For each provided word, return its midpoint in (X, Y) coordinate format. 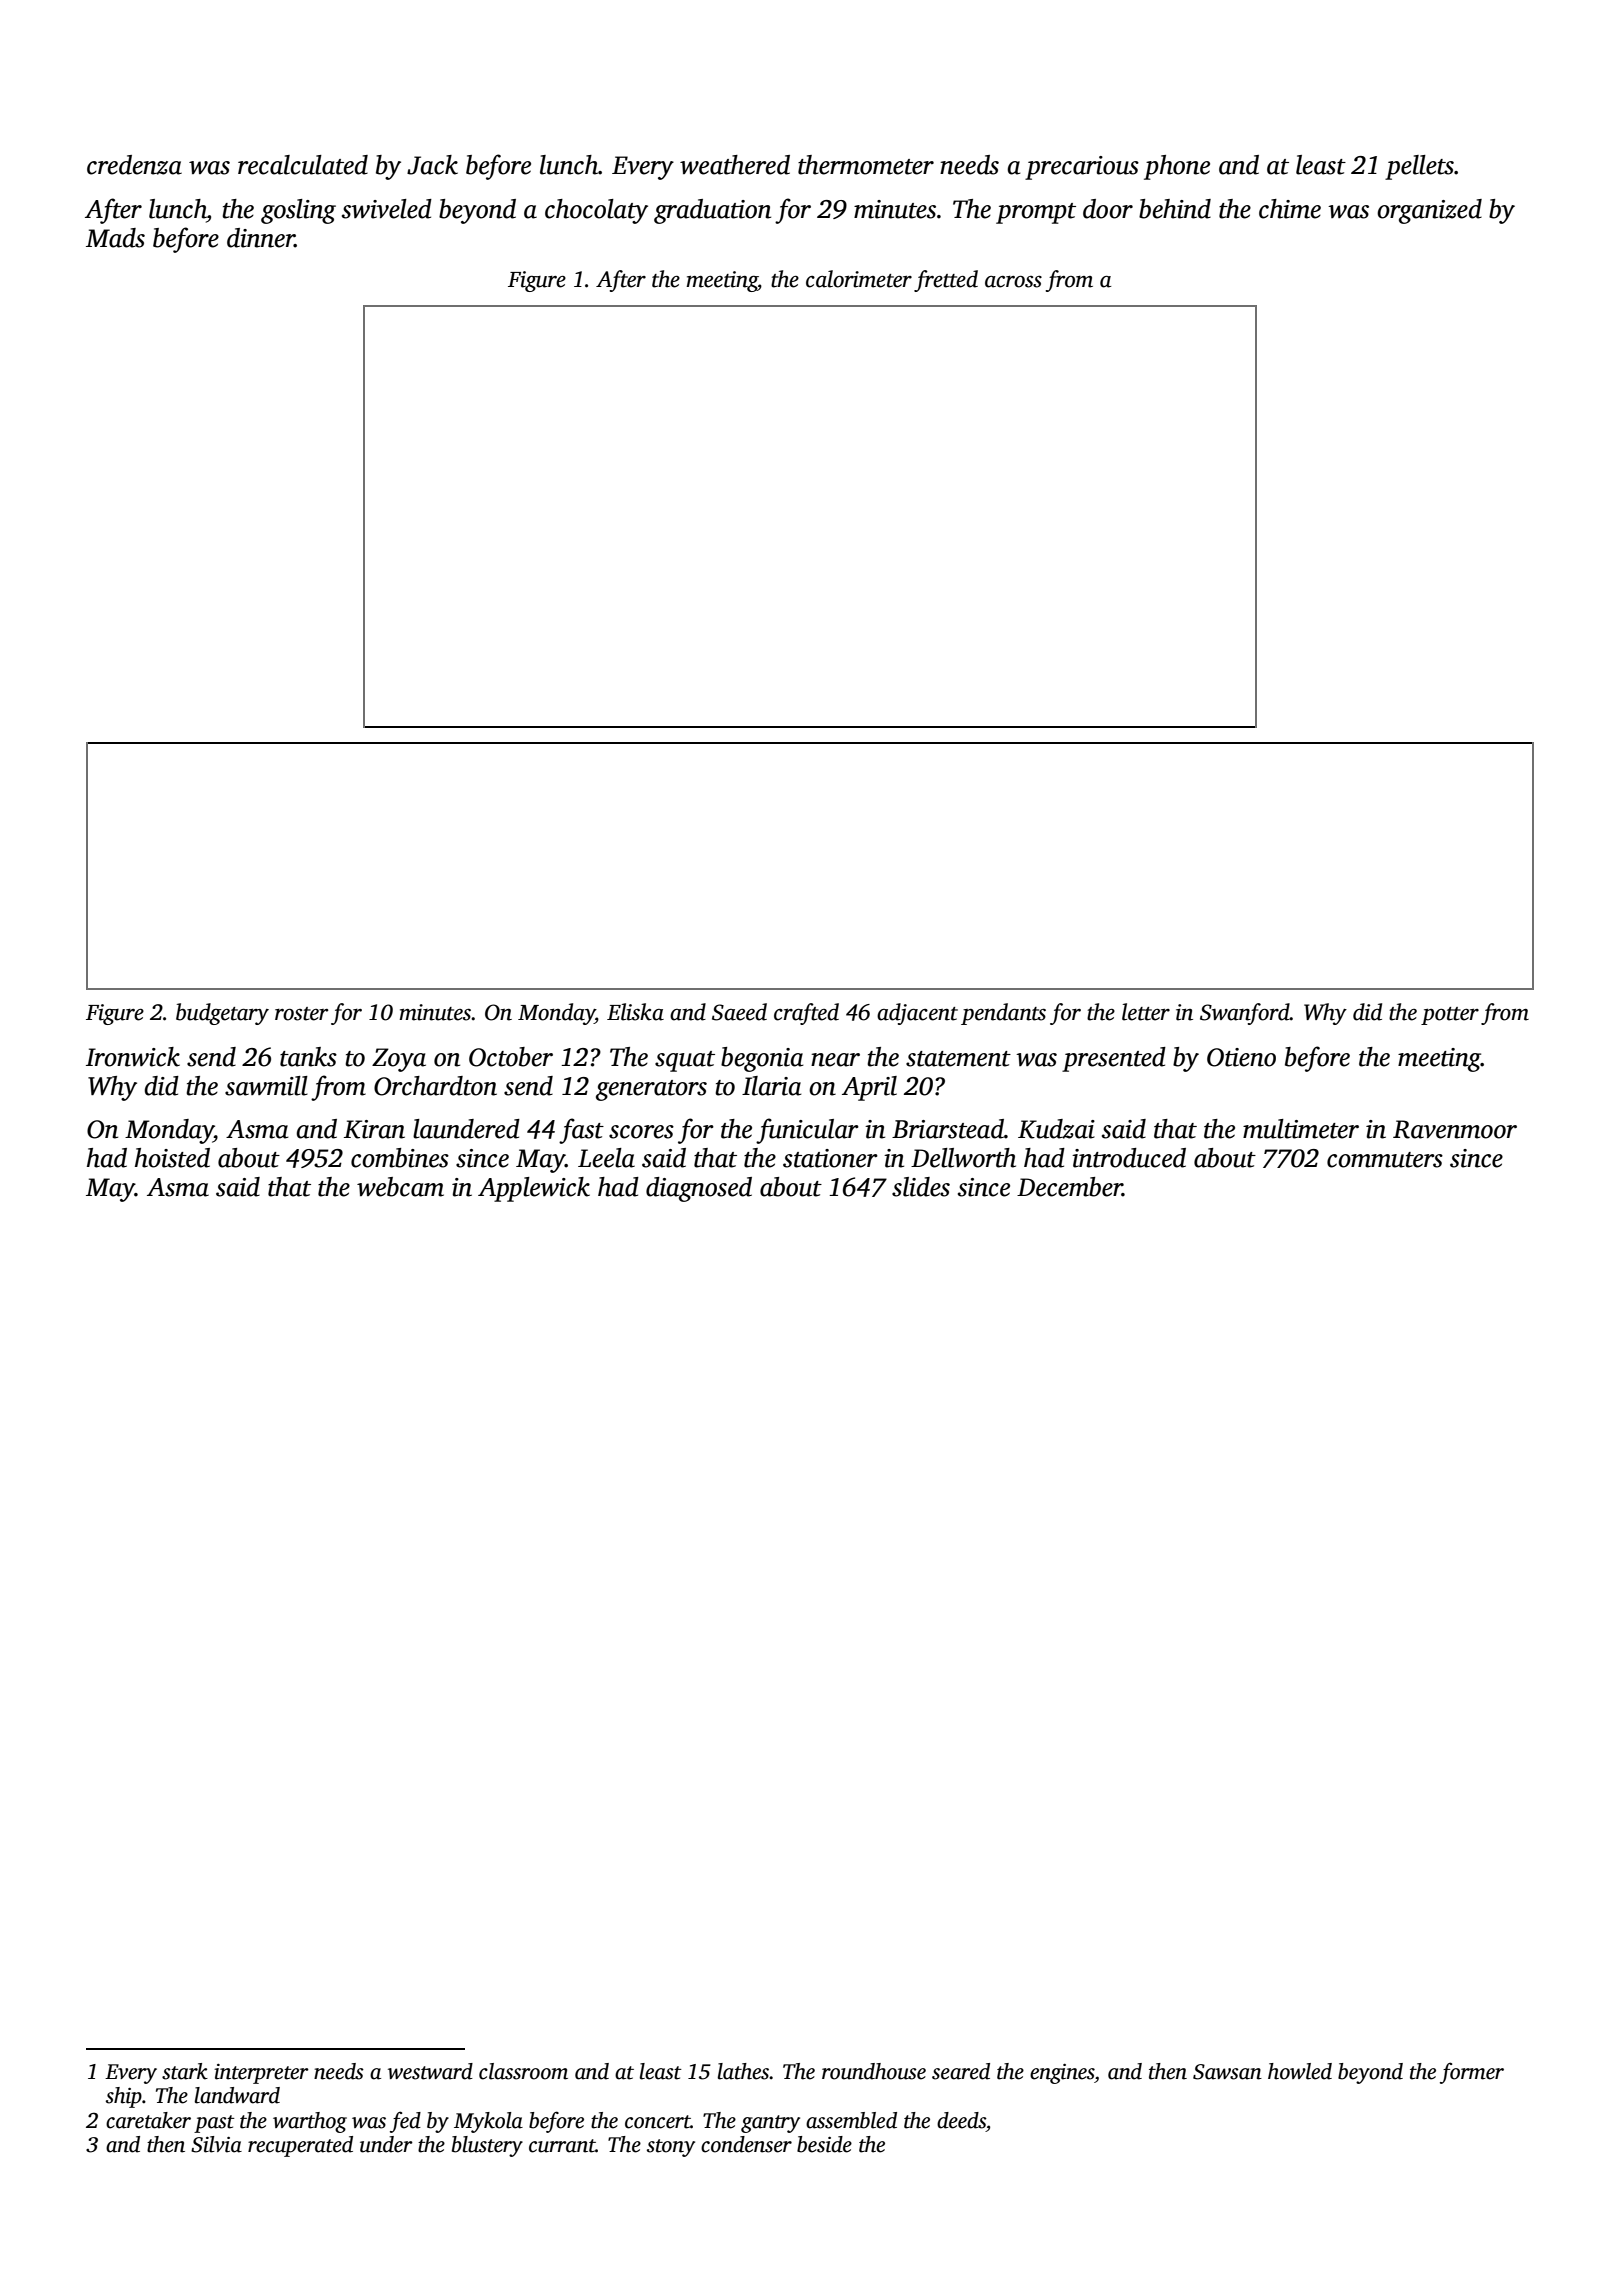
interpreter (261, 2074)
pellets (1419, 167)
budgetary (222, 1014)
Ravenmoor (1455, 1129)
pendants (1003, 1014)
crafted (806, 1014)
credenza (134, 165)
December (1070, 1187)
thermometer (866, 165)
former (1472, 2073)
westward (430, 2071)
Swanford (1245, 1014)
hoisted (172, 1158)
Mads (115, 238)
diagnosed (699, 1189)
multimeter (1301, 1129)
